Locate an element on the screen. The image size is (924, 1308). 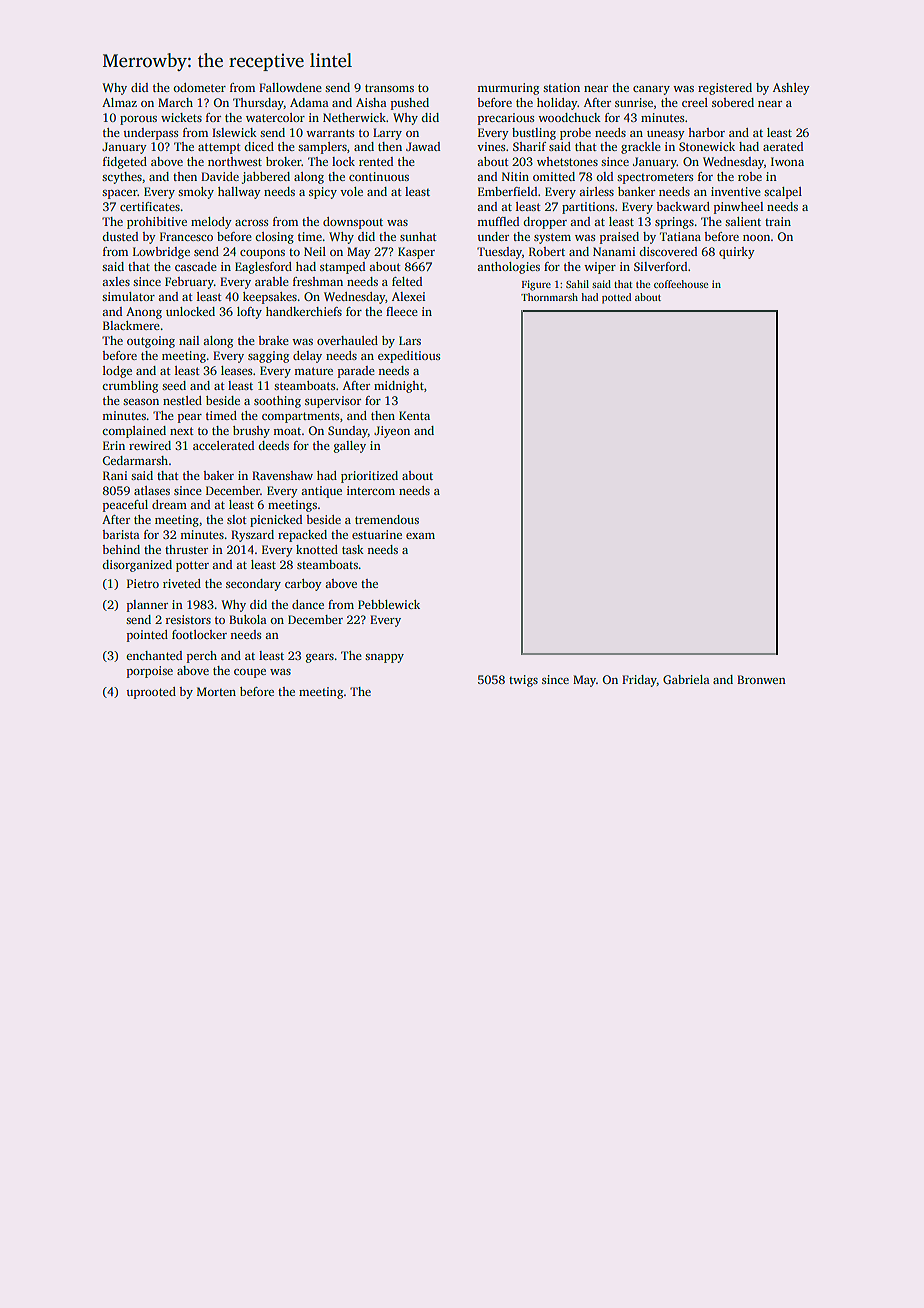
simulator is located at coordinates (128, 296).
